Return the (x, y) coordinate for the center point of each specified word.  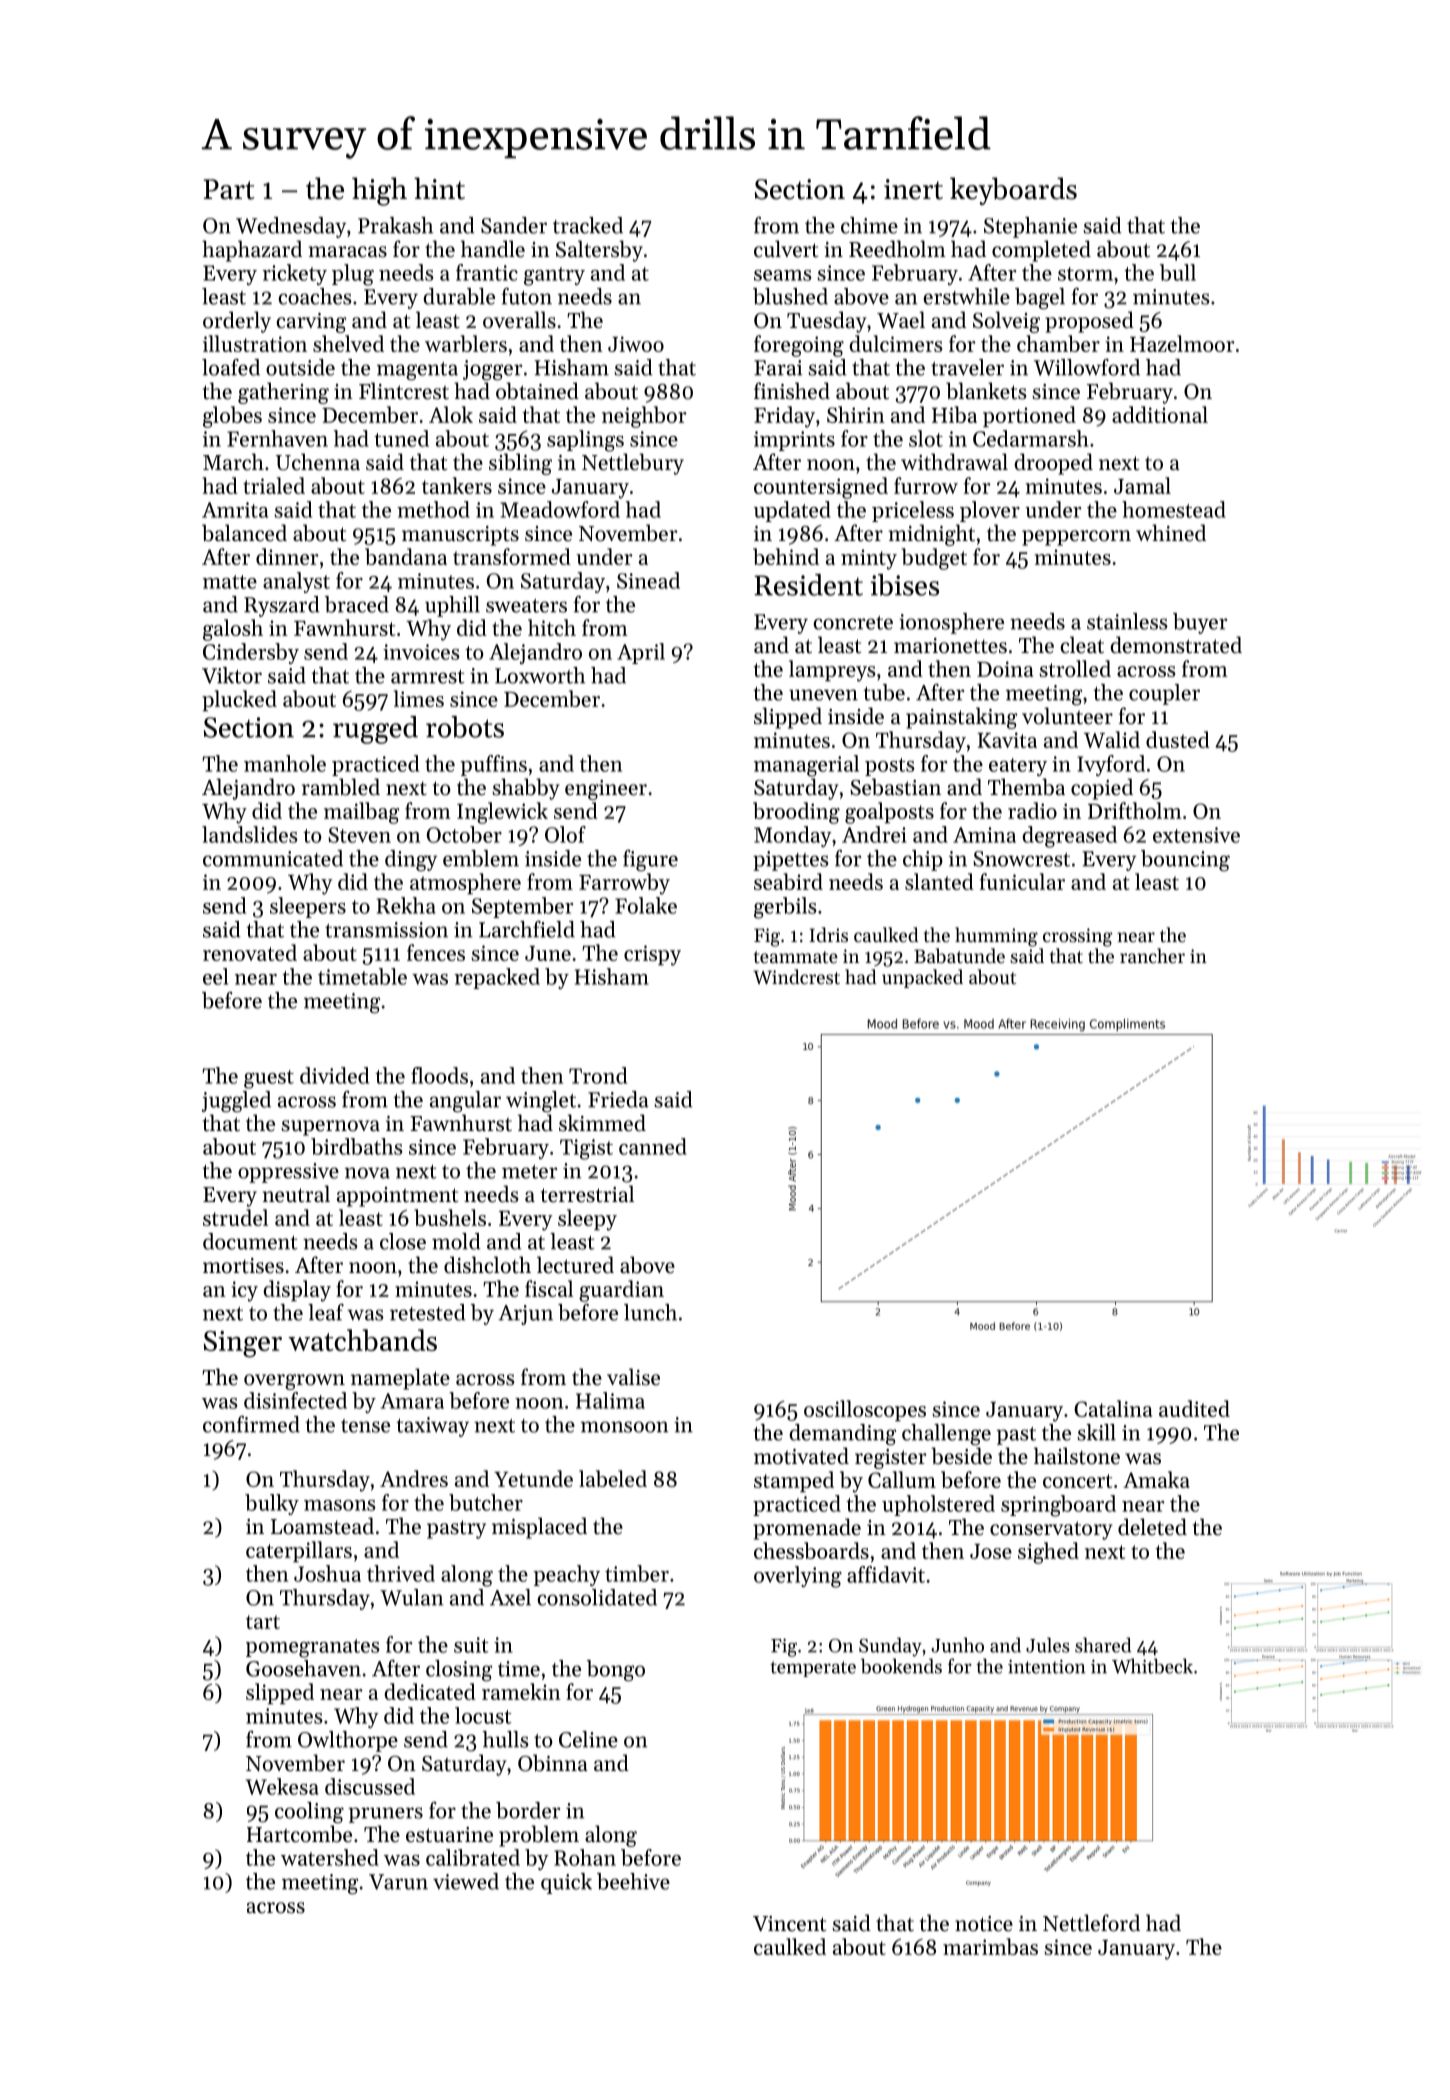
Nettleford (1091, 1923)
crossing (1077, 937)
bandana (406, 556)
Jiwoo (636, 344)
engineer (606, 790)
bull (1178, 272)
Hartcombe (299, 1834)
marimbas (990, 1946)
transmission (386, 930)
